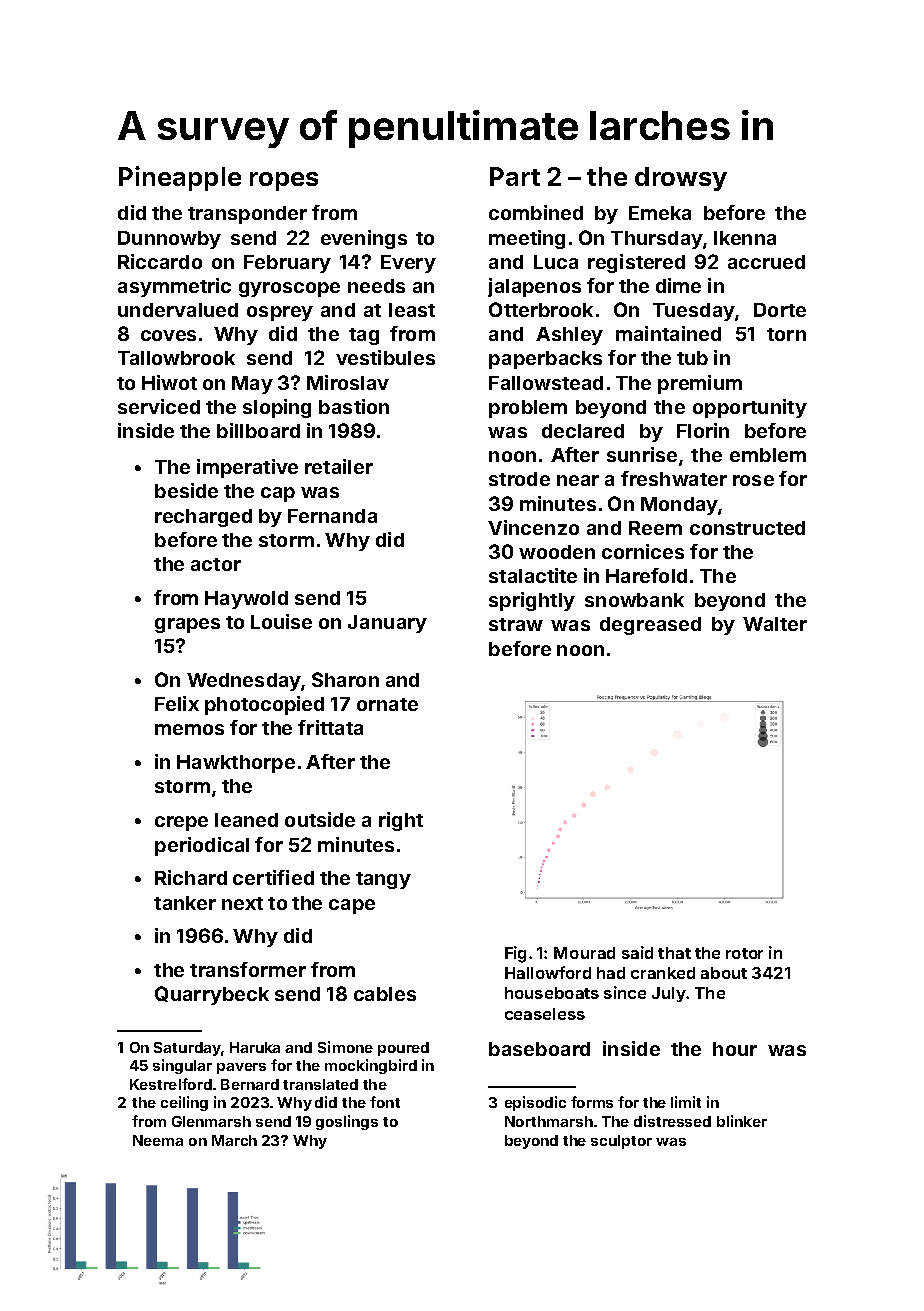 Image resolution: width=924 pixels, height=1311 pixels. I want to click on Part, so click(515, 176).
